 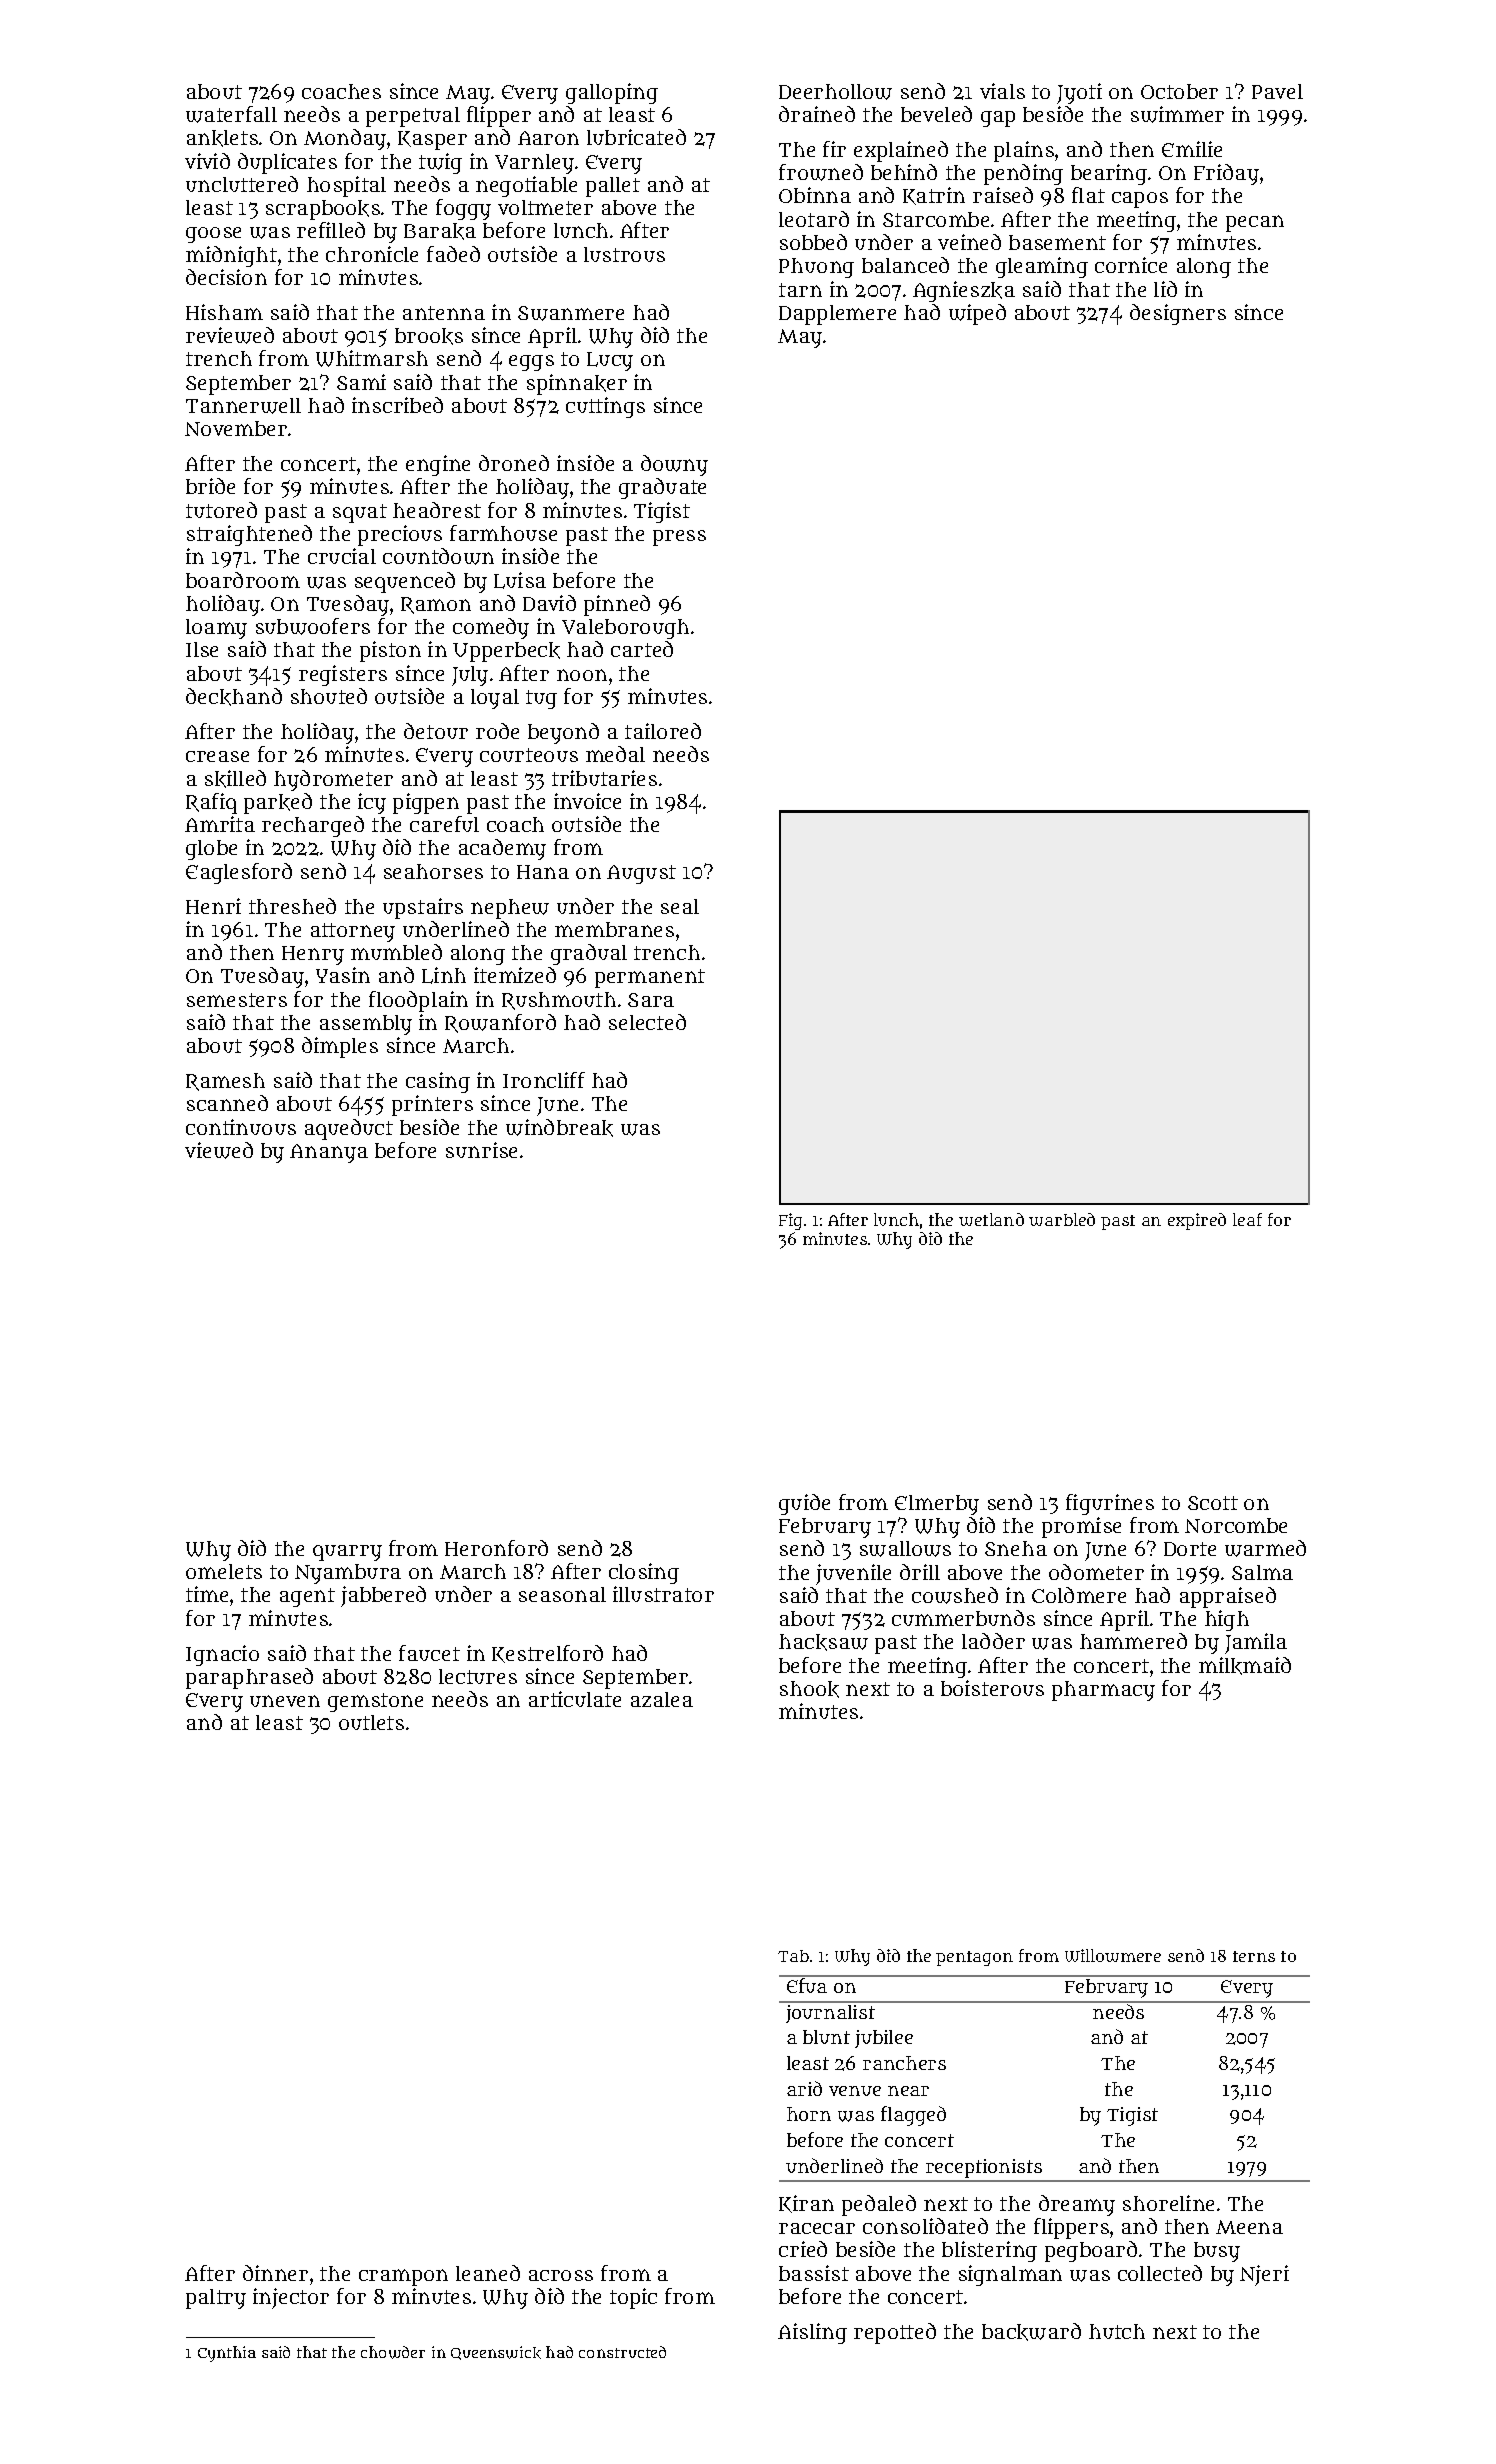 What do you see at coordinates (371, 1722) in the screenshot?
I see `outlets` at bounding box center [371, 1722].
